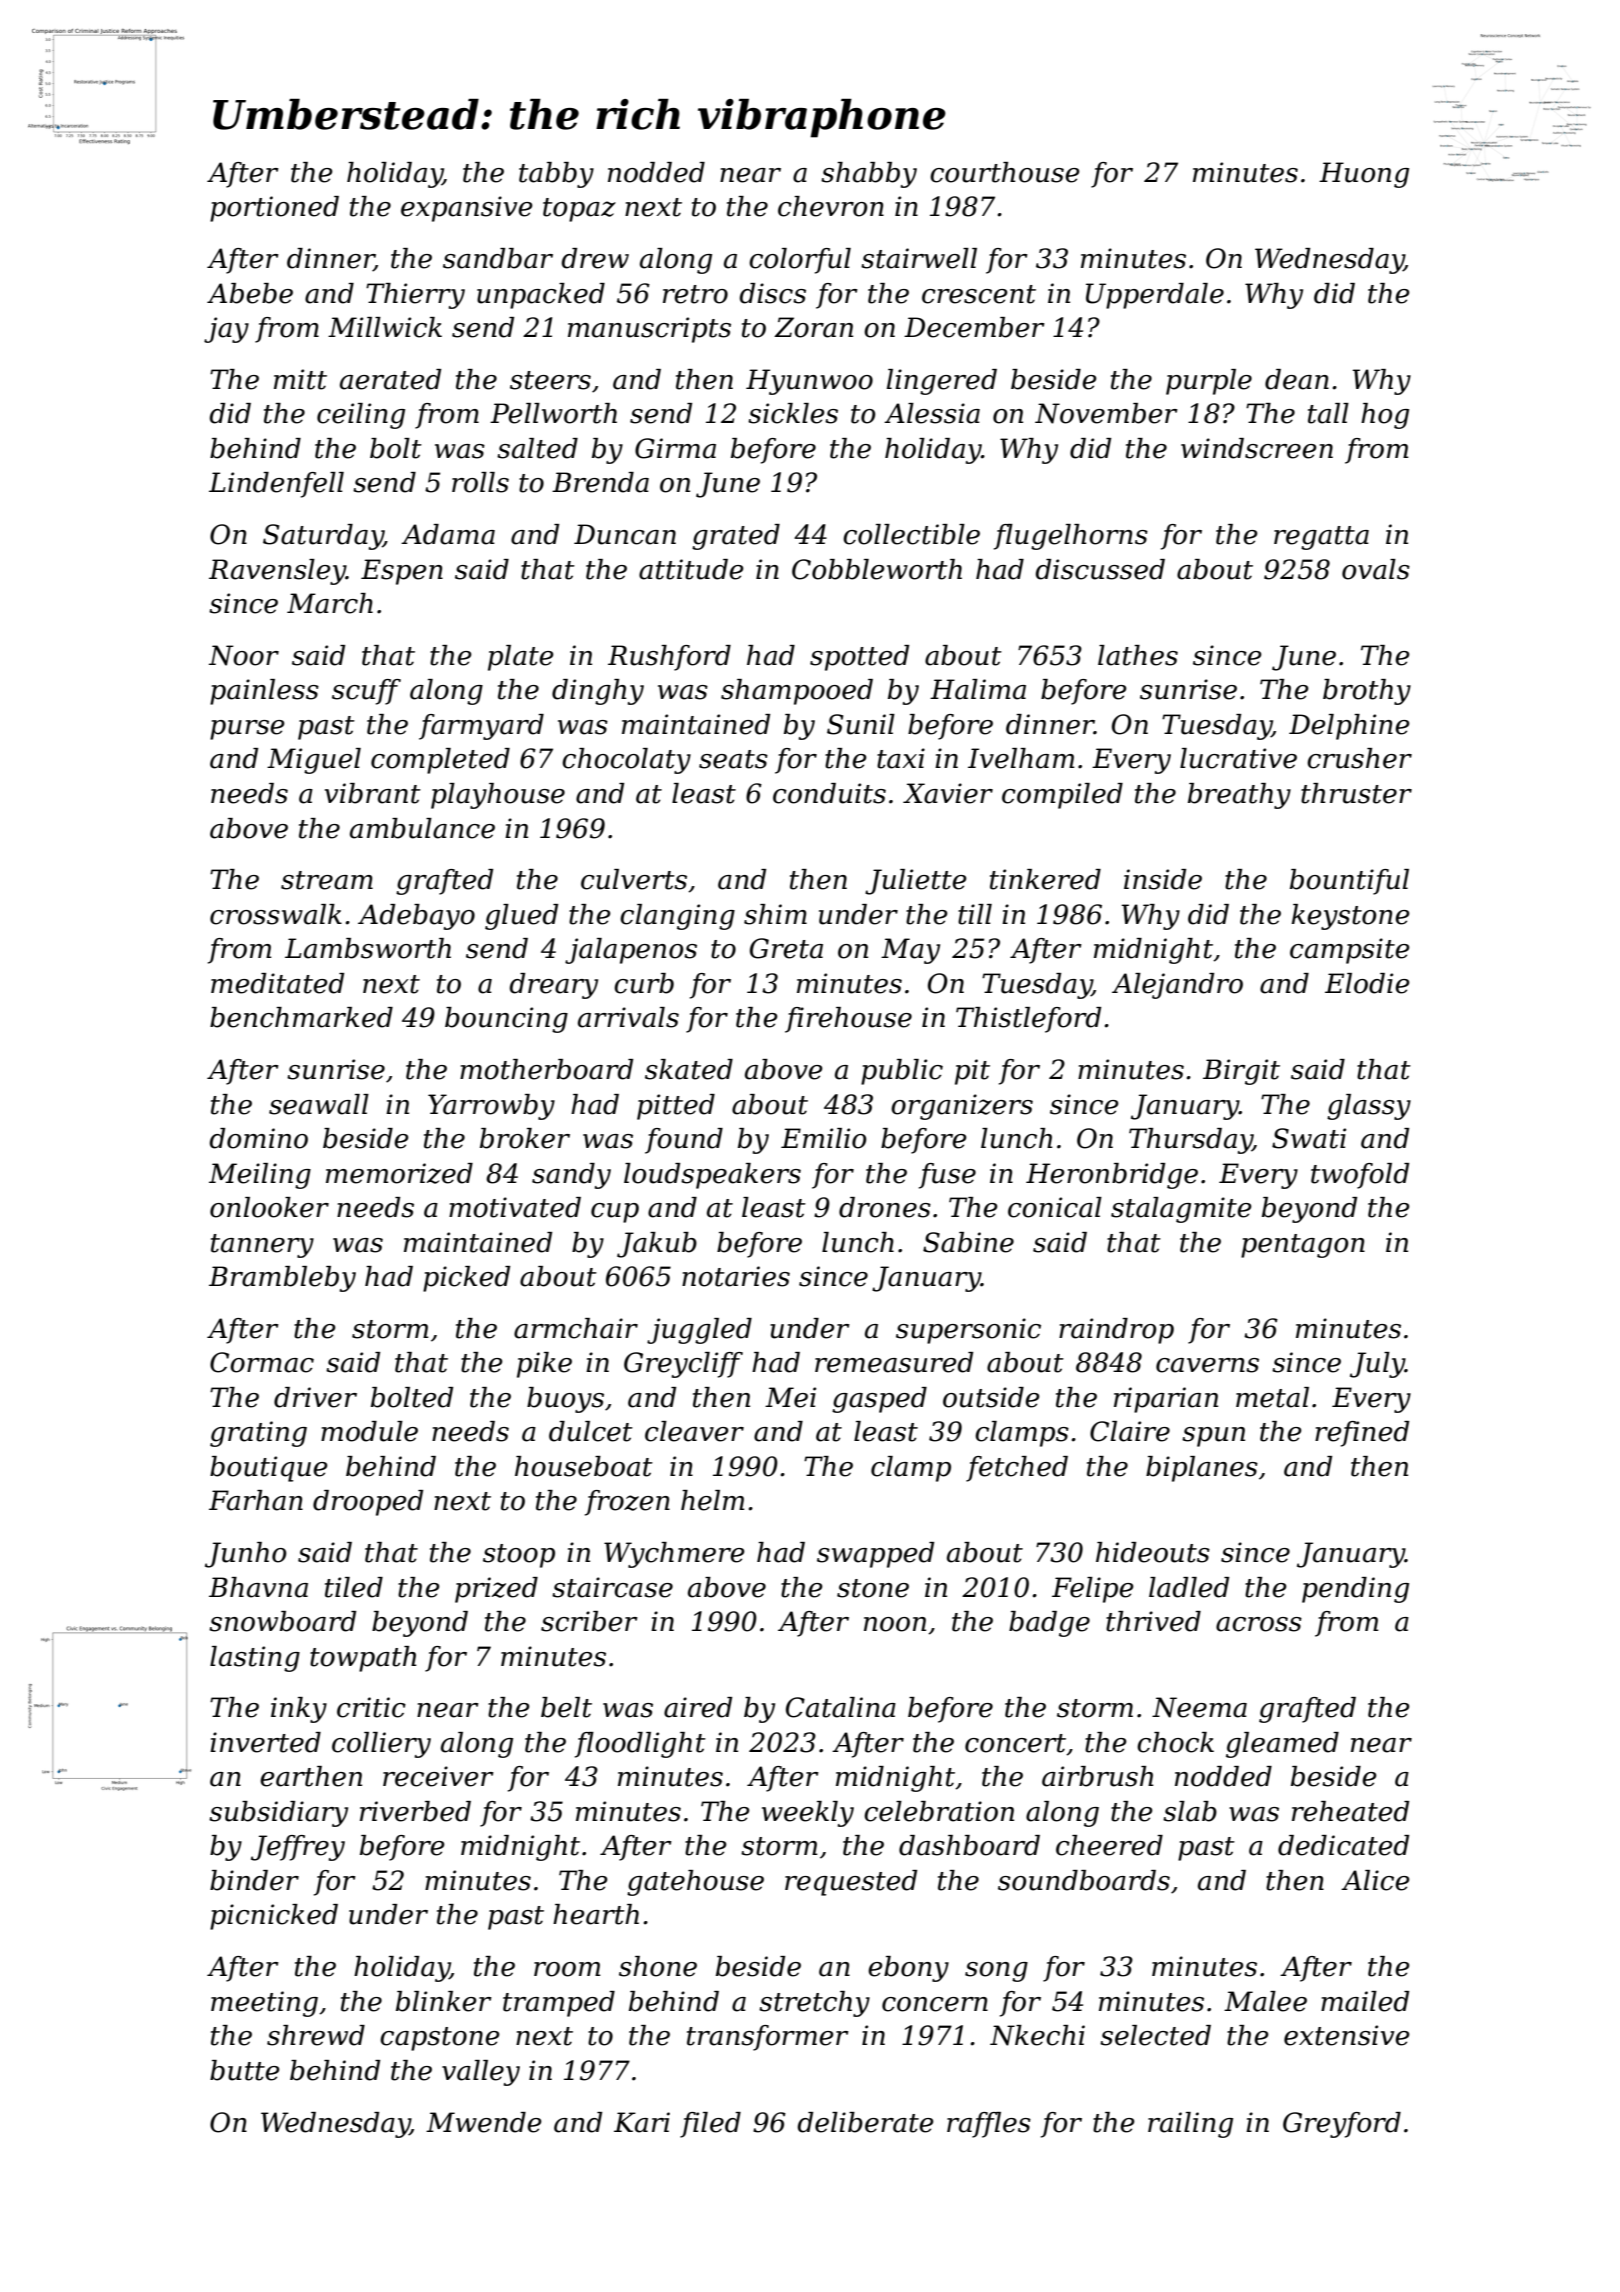 The height and width of the image is (2292, 1620). I want to click on Huong, so click(1364, 175).
